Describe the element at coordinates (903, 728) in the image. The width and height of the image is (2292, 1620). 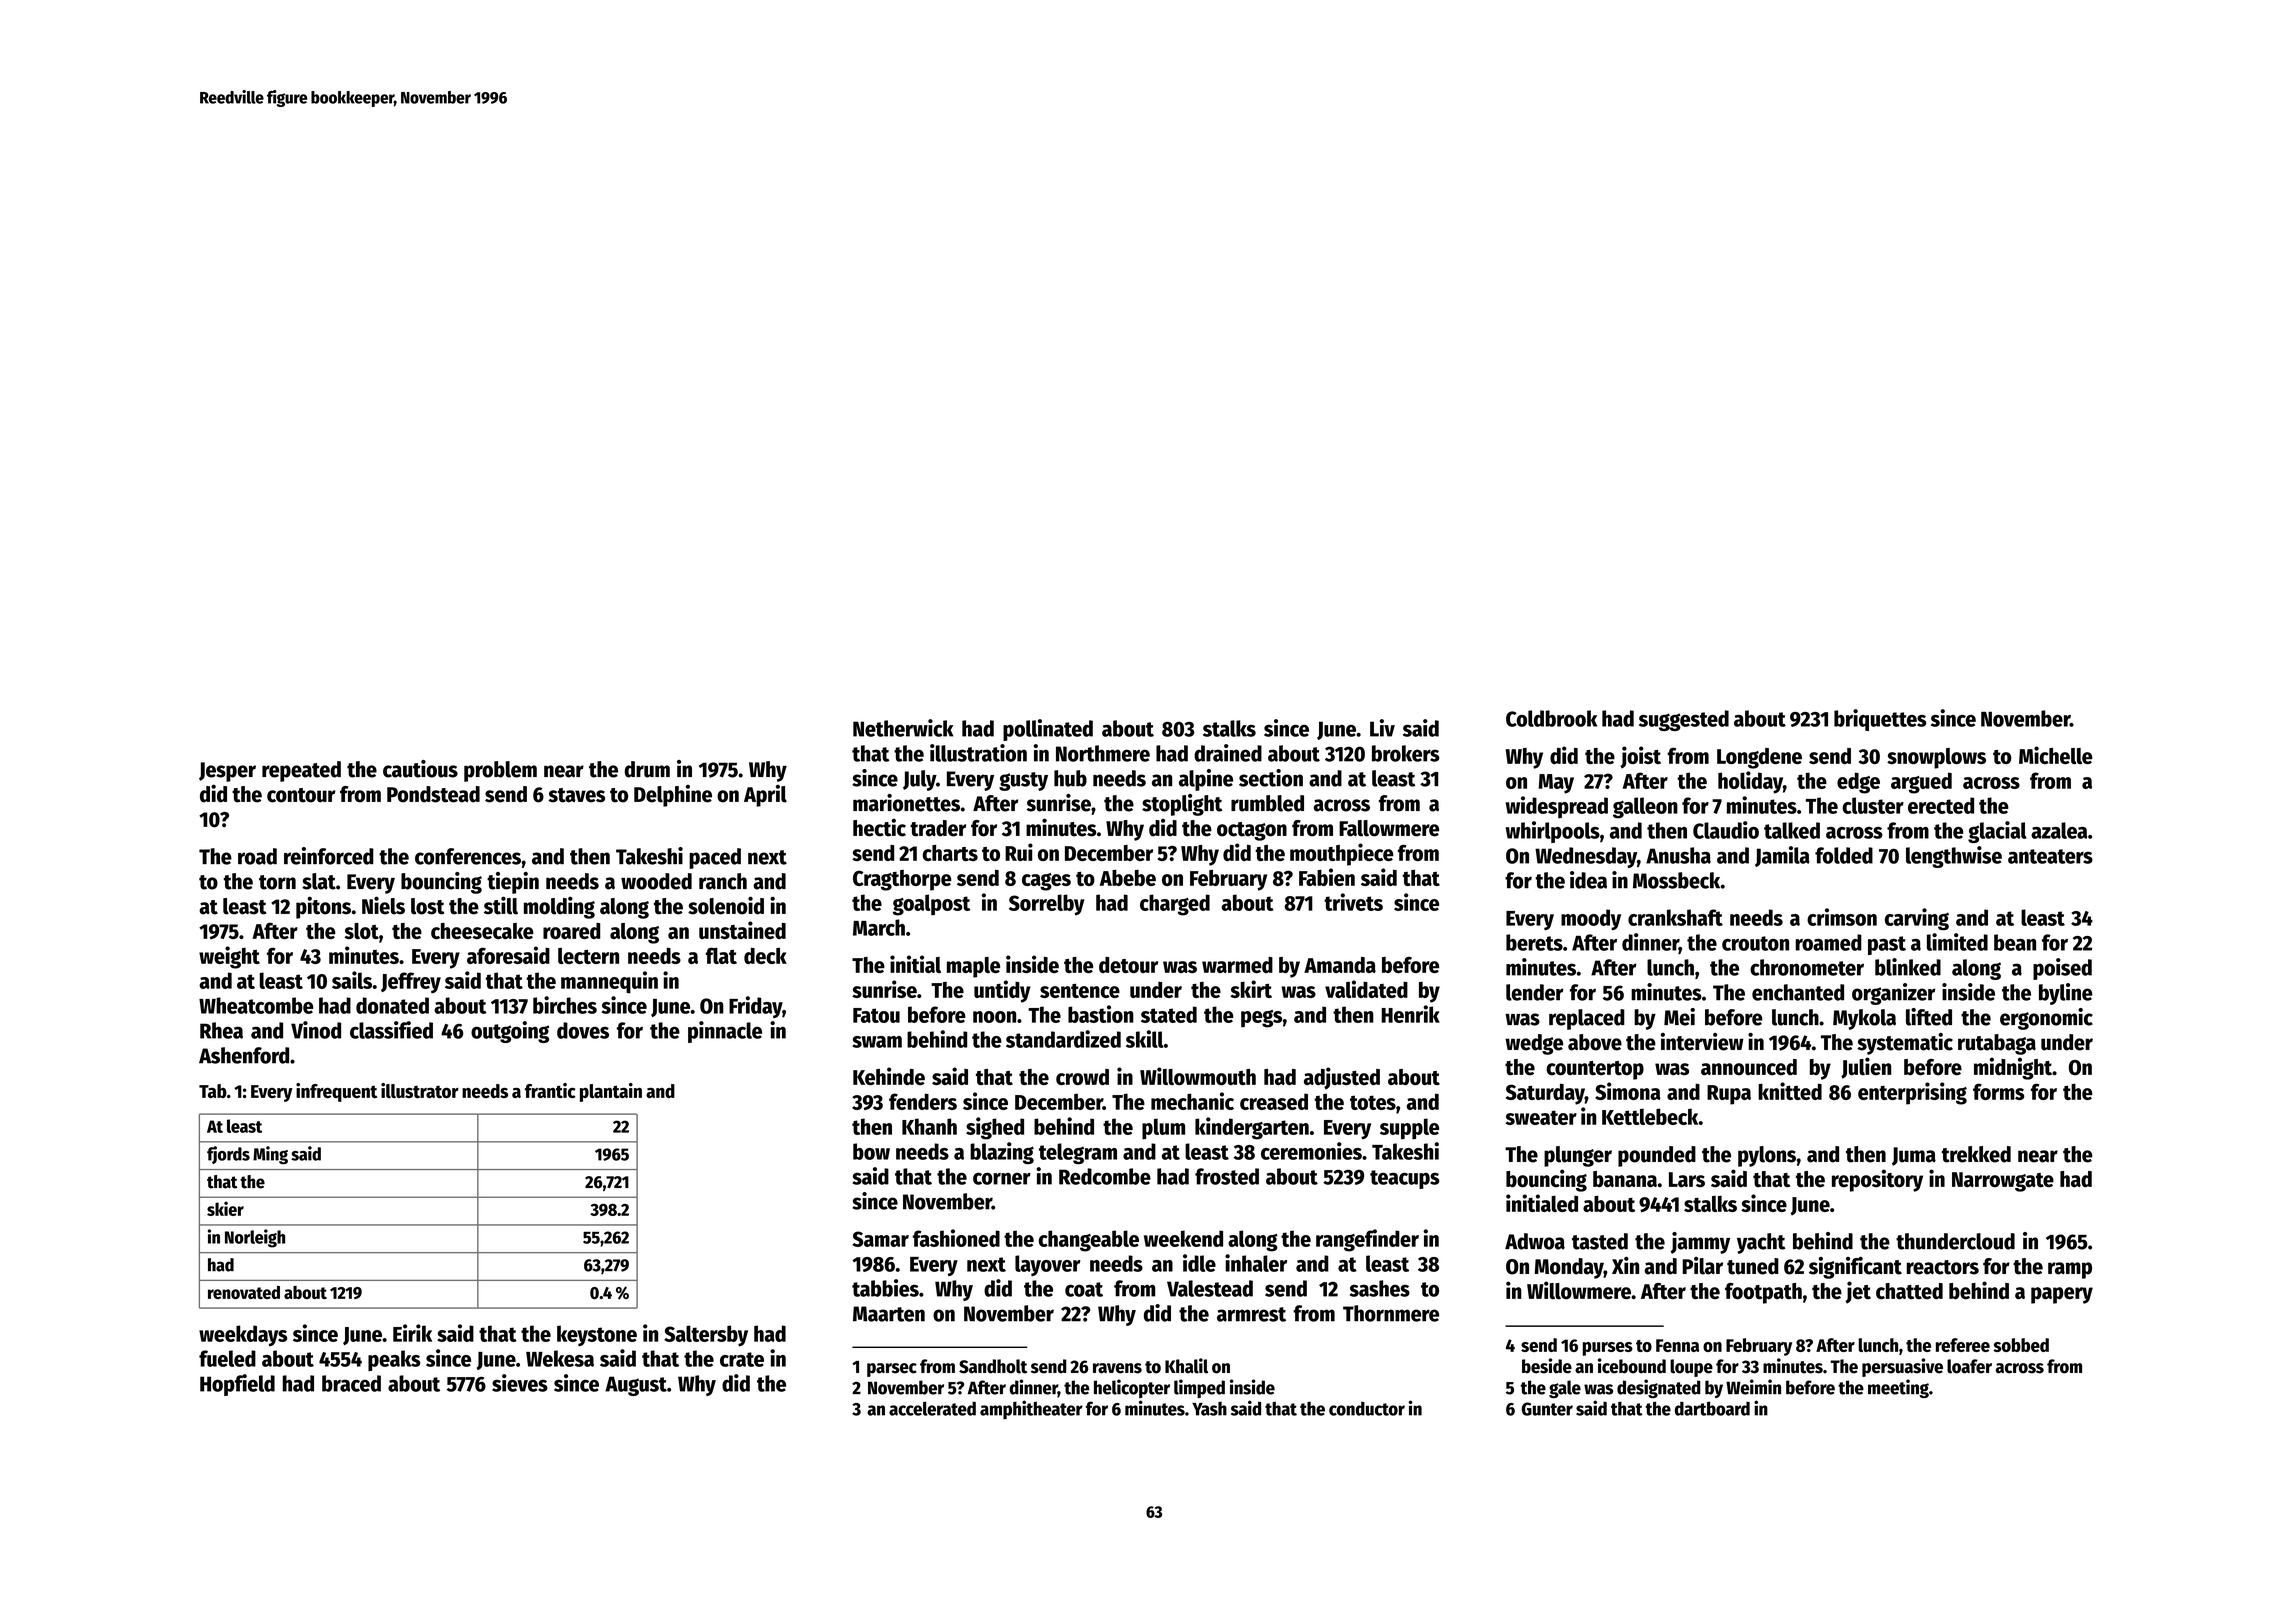
I see `Netherwick` at that location.
